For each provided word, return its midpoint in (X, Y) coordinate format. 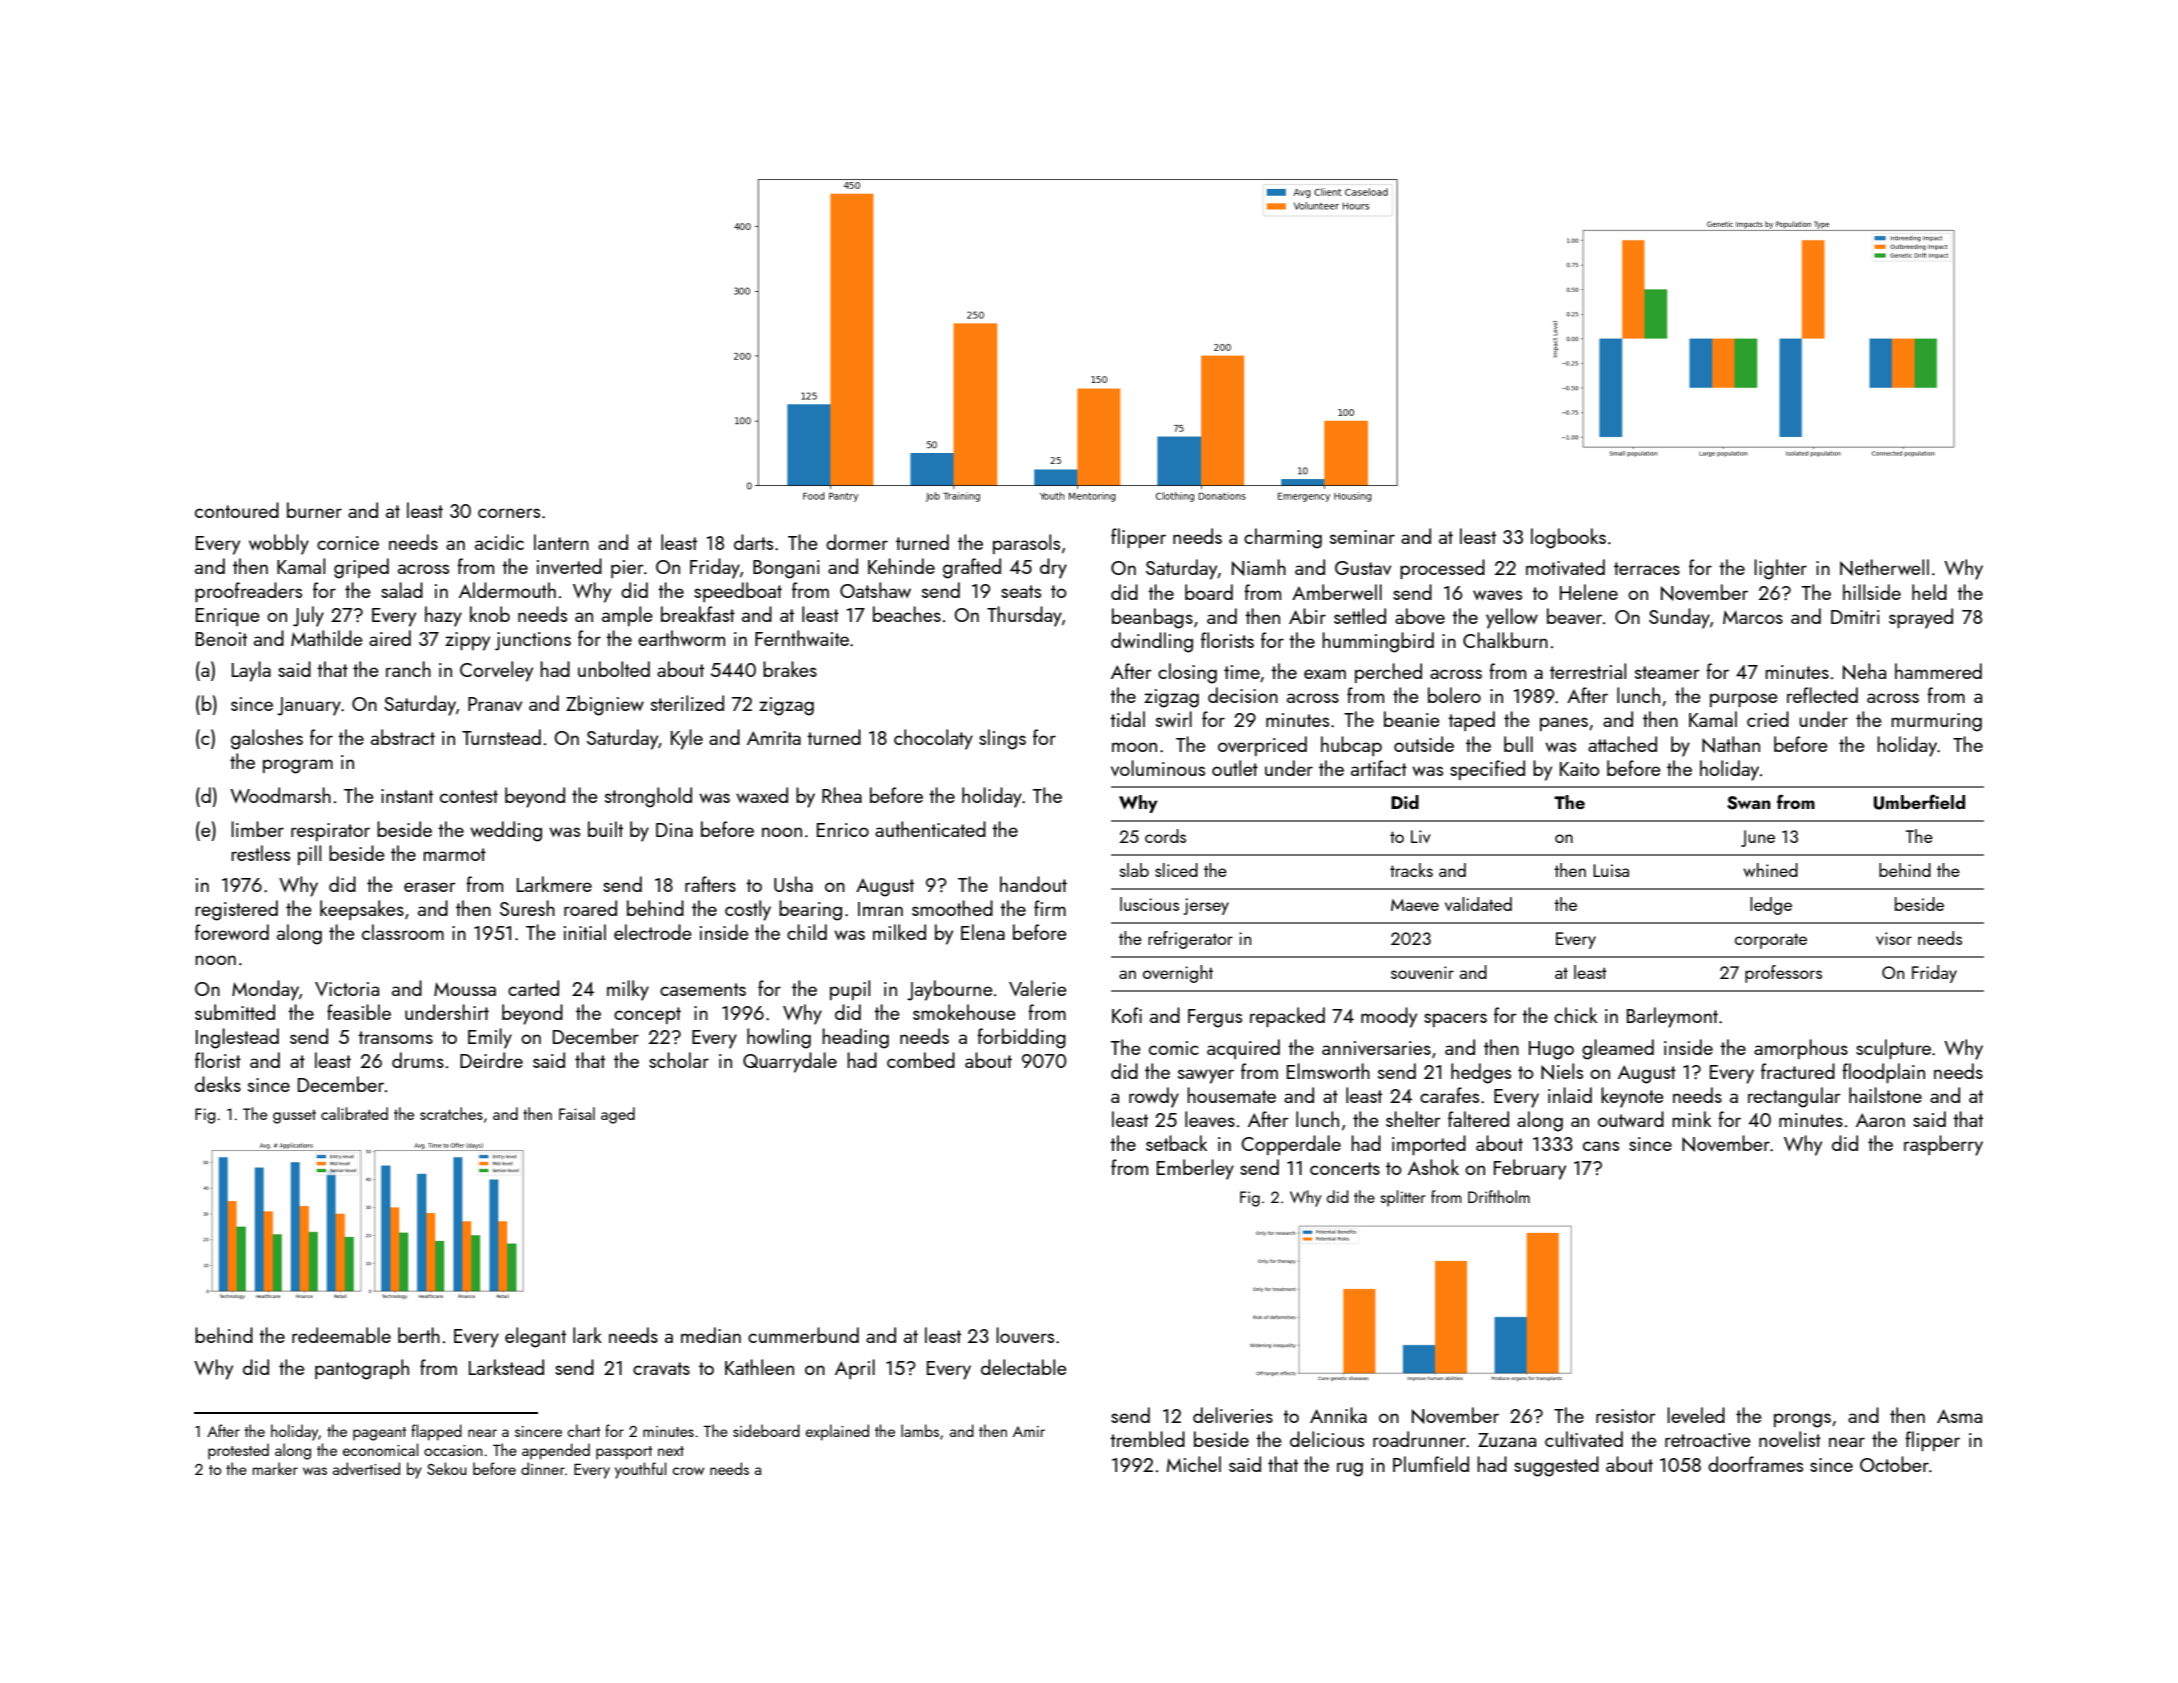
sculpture (1893, 1049)
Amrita (774, 738)
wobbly (279, 544)
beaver (1574, 616)
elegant (535, 1337)
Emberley (1195, 1169)
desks (218, 1084)
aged (618, 1115)
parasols (1026, 544)
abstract (403, 737)
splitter (1402, 1198)
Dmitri (1855, 617)
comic (1174, 1048)
